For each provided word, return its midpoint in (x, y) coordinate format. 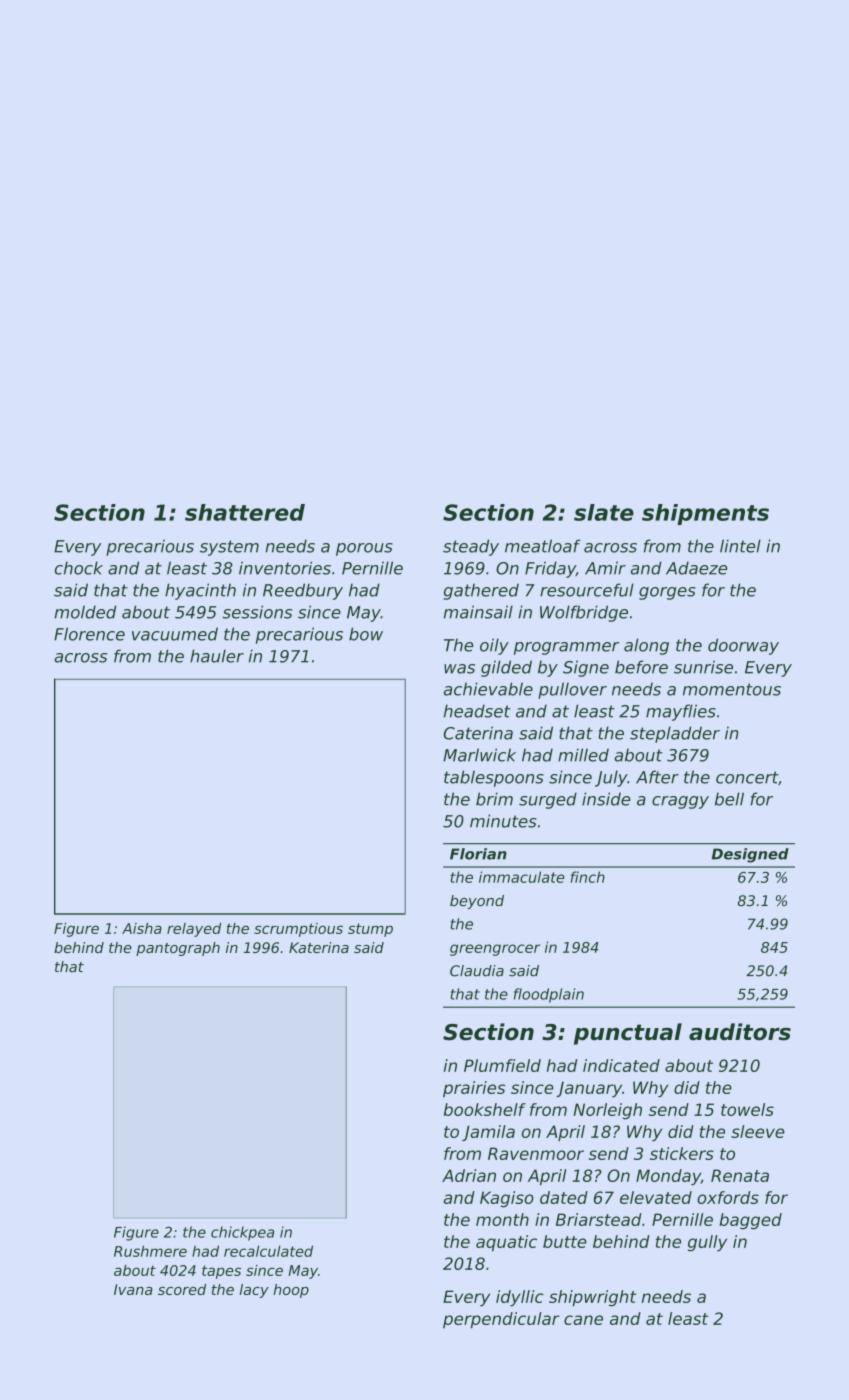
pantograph (178, 949)
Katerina (319, 947)
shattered (245, 512)
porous (364, 549)
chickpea (242, 1233)
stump (370, 930)
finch (588, 877)
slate (604, 512)
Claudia (477, 971)
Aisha (142, 928)
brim (494, 799)
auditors (740, 1032)
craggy (680, 802)
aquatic (506, 1243)
